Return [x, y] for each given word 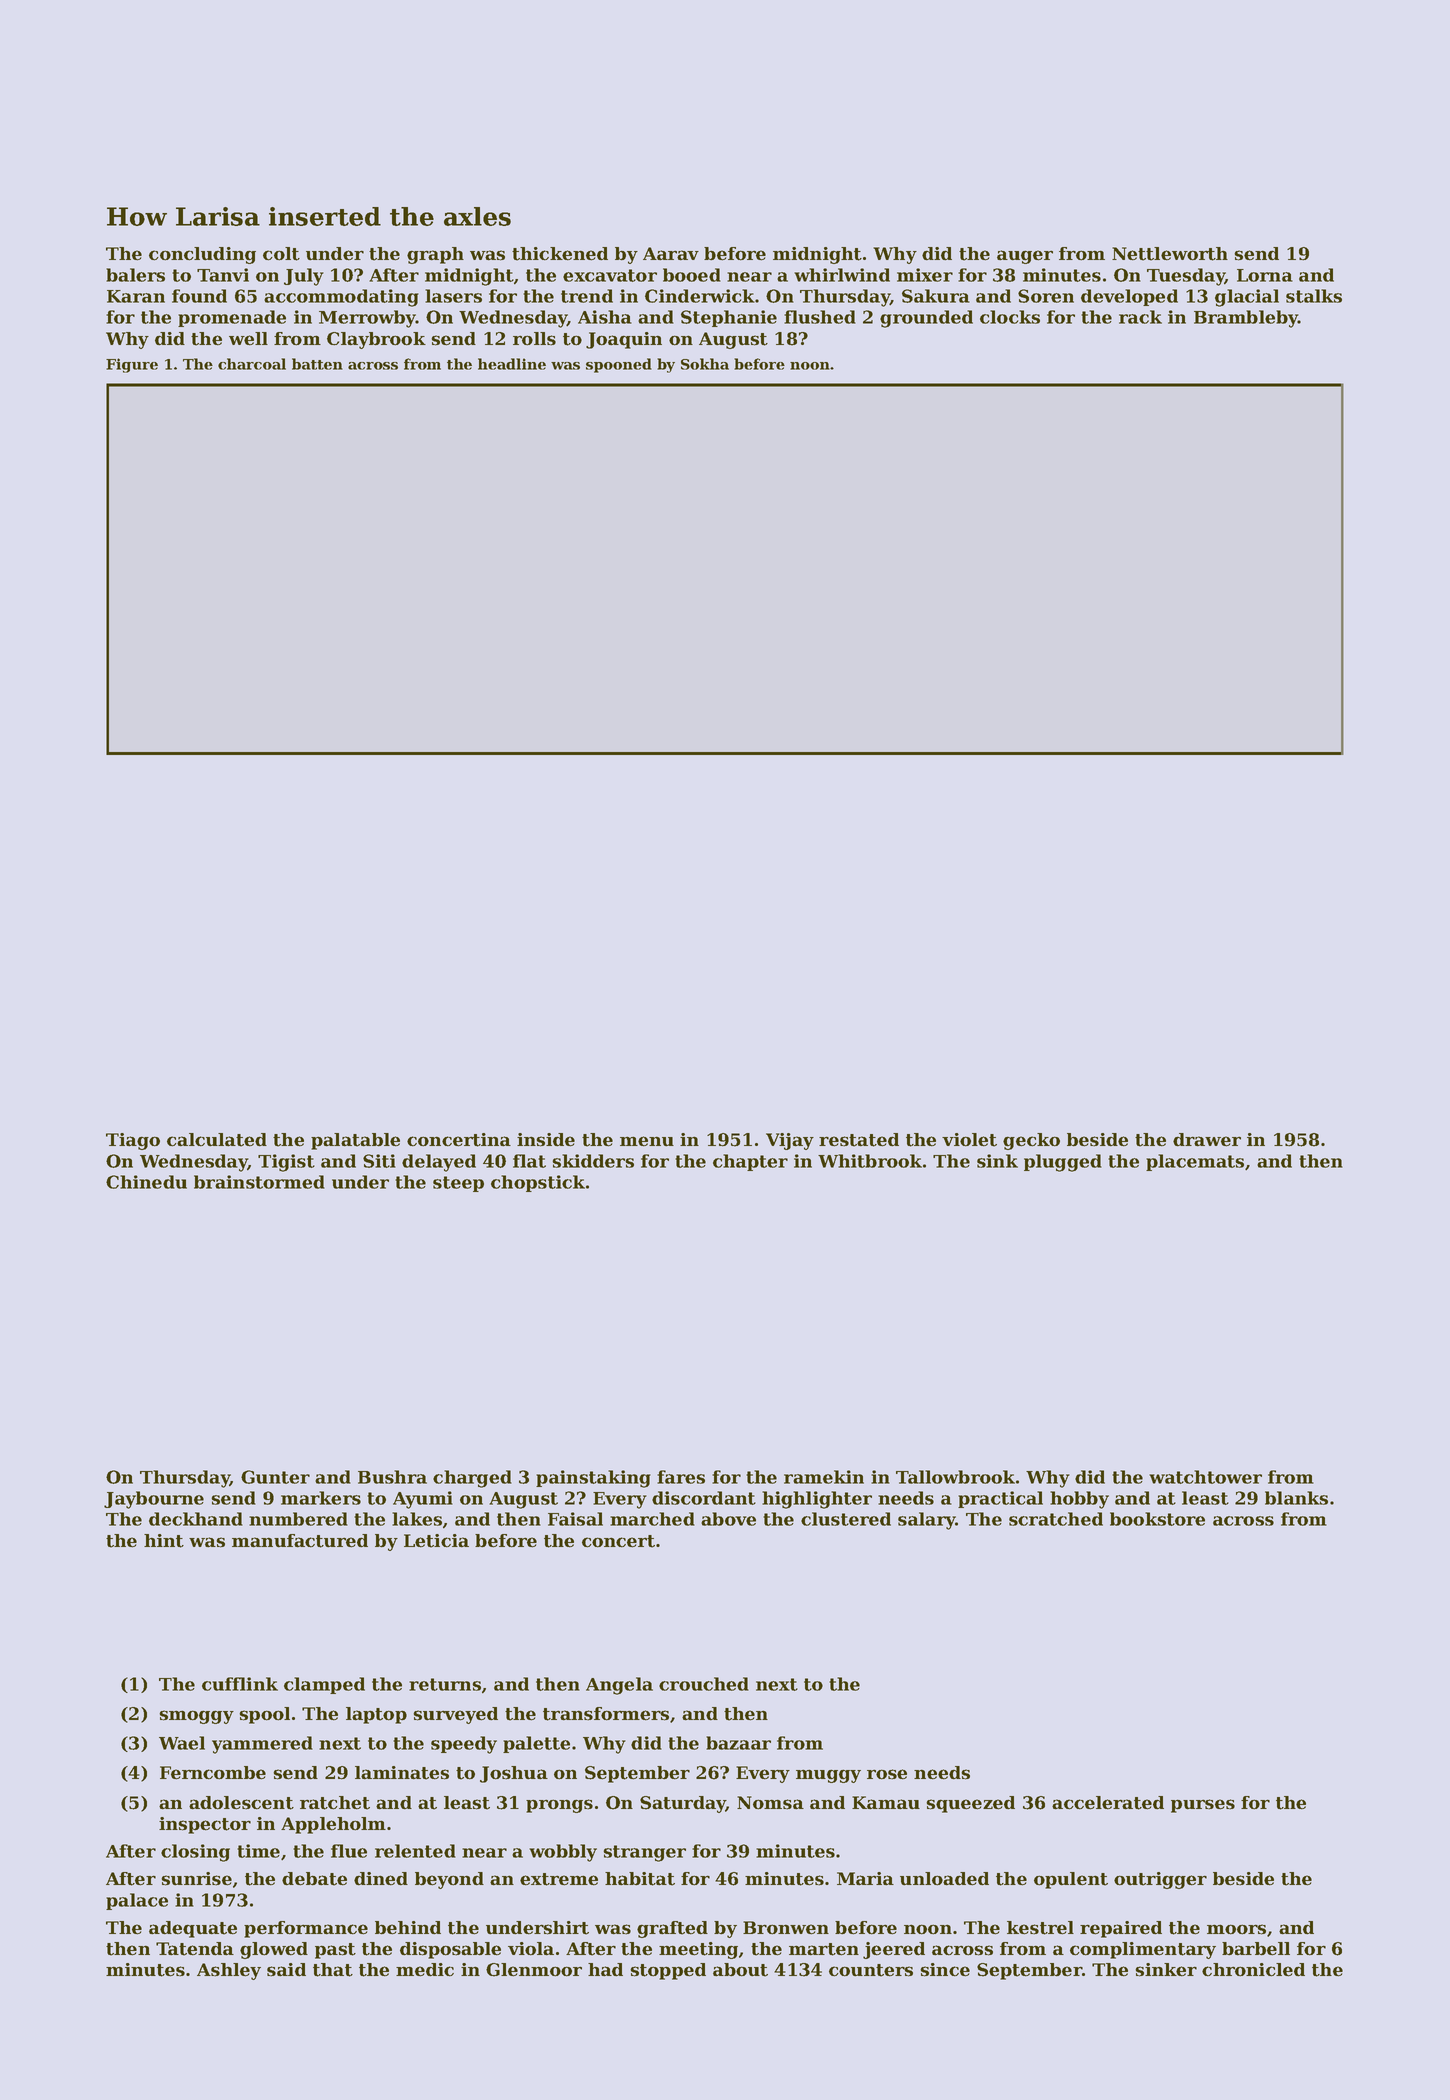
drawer [1207, 1140]
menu [647, 1141]
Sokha [705, 364]
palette [536, 1744]
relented [415, 1851]
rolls [534, 339]
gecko [1031, 1141]
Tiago [133, 1141]
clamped [324, 1685]
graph [435, 255]
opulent [1071, 1880]
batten [317, 364]
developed [1129, 297]
